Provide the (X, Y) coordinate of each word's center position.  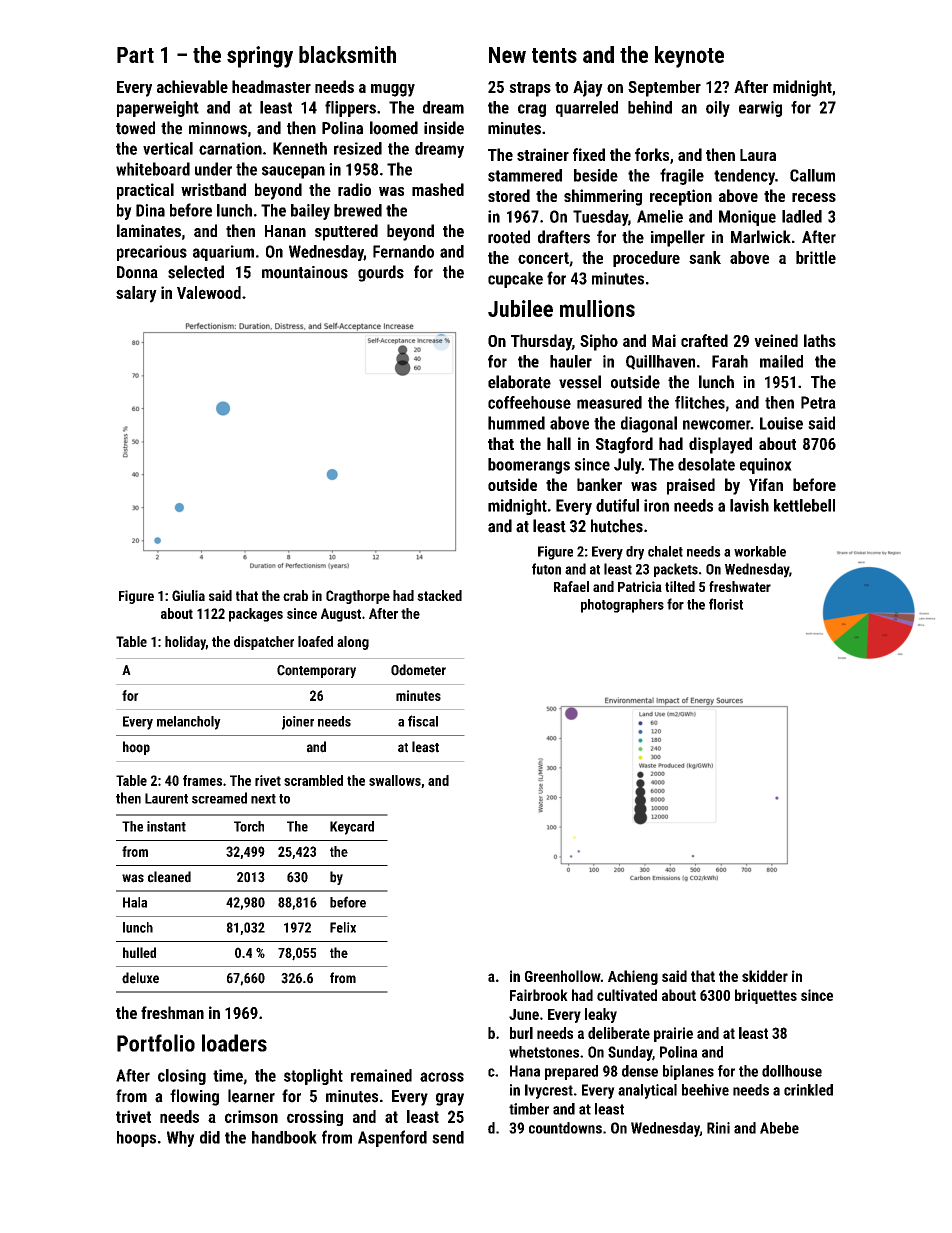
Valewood (209, 292)
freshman (172, 1012)
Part (135, 55)
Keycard (352, 828)
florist (726, 604)
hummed (516, 423)
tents (554, 55)
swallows (395, 780)
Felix (343, 927)
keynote (689, 57)
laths (820, 340)
